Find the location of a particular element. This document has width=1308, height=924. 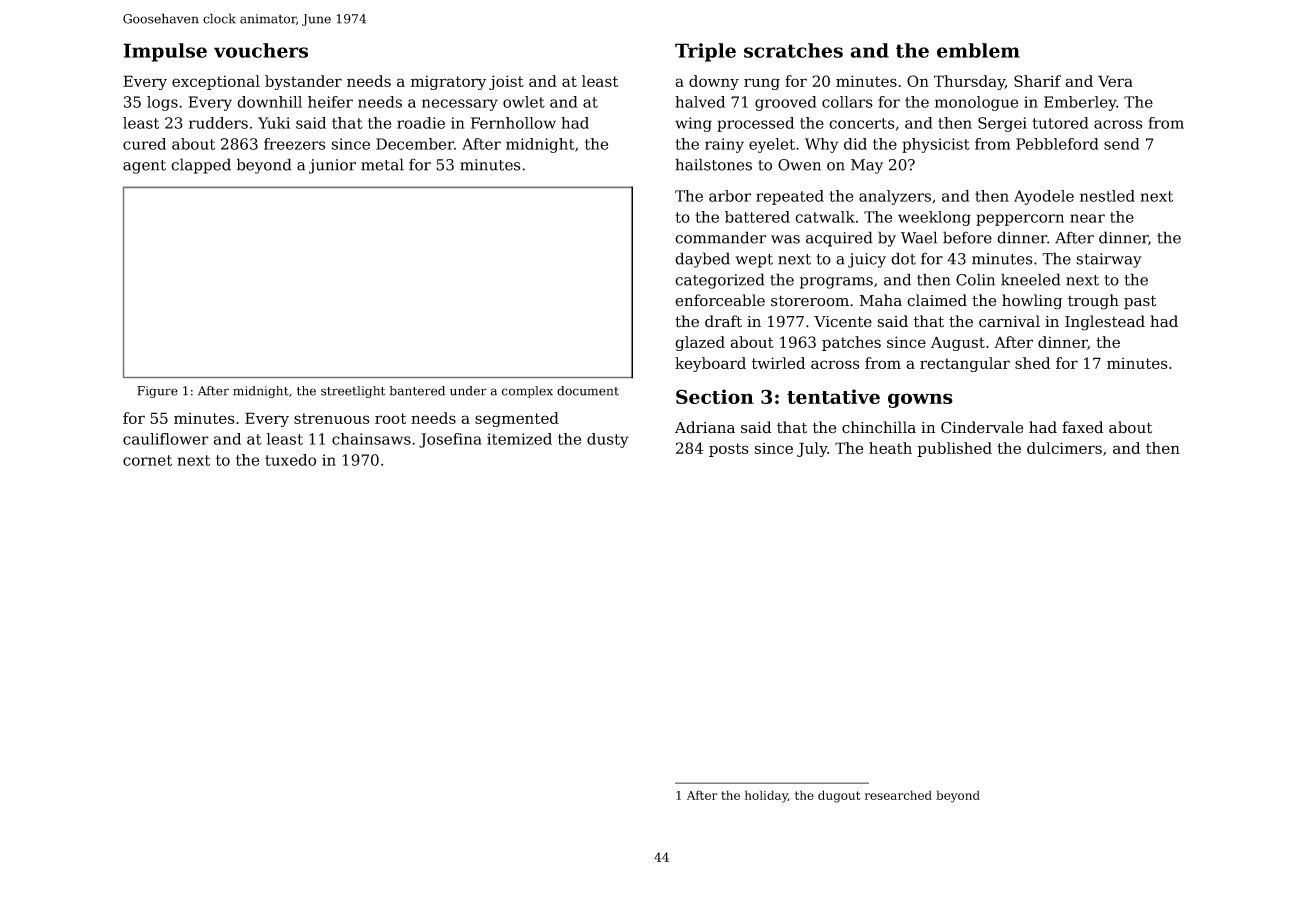

stairway is located at coordinates (1109, 260).
